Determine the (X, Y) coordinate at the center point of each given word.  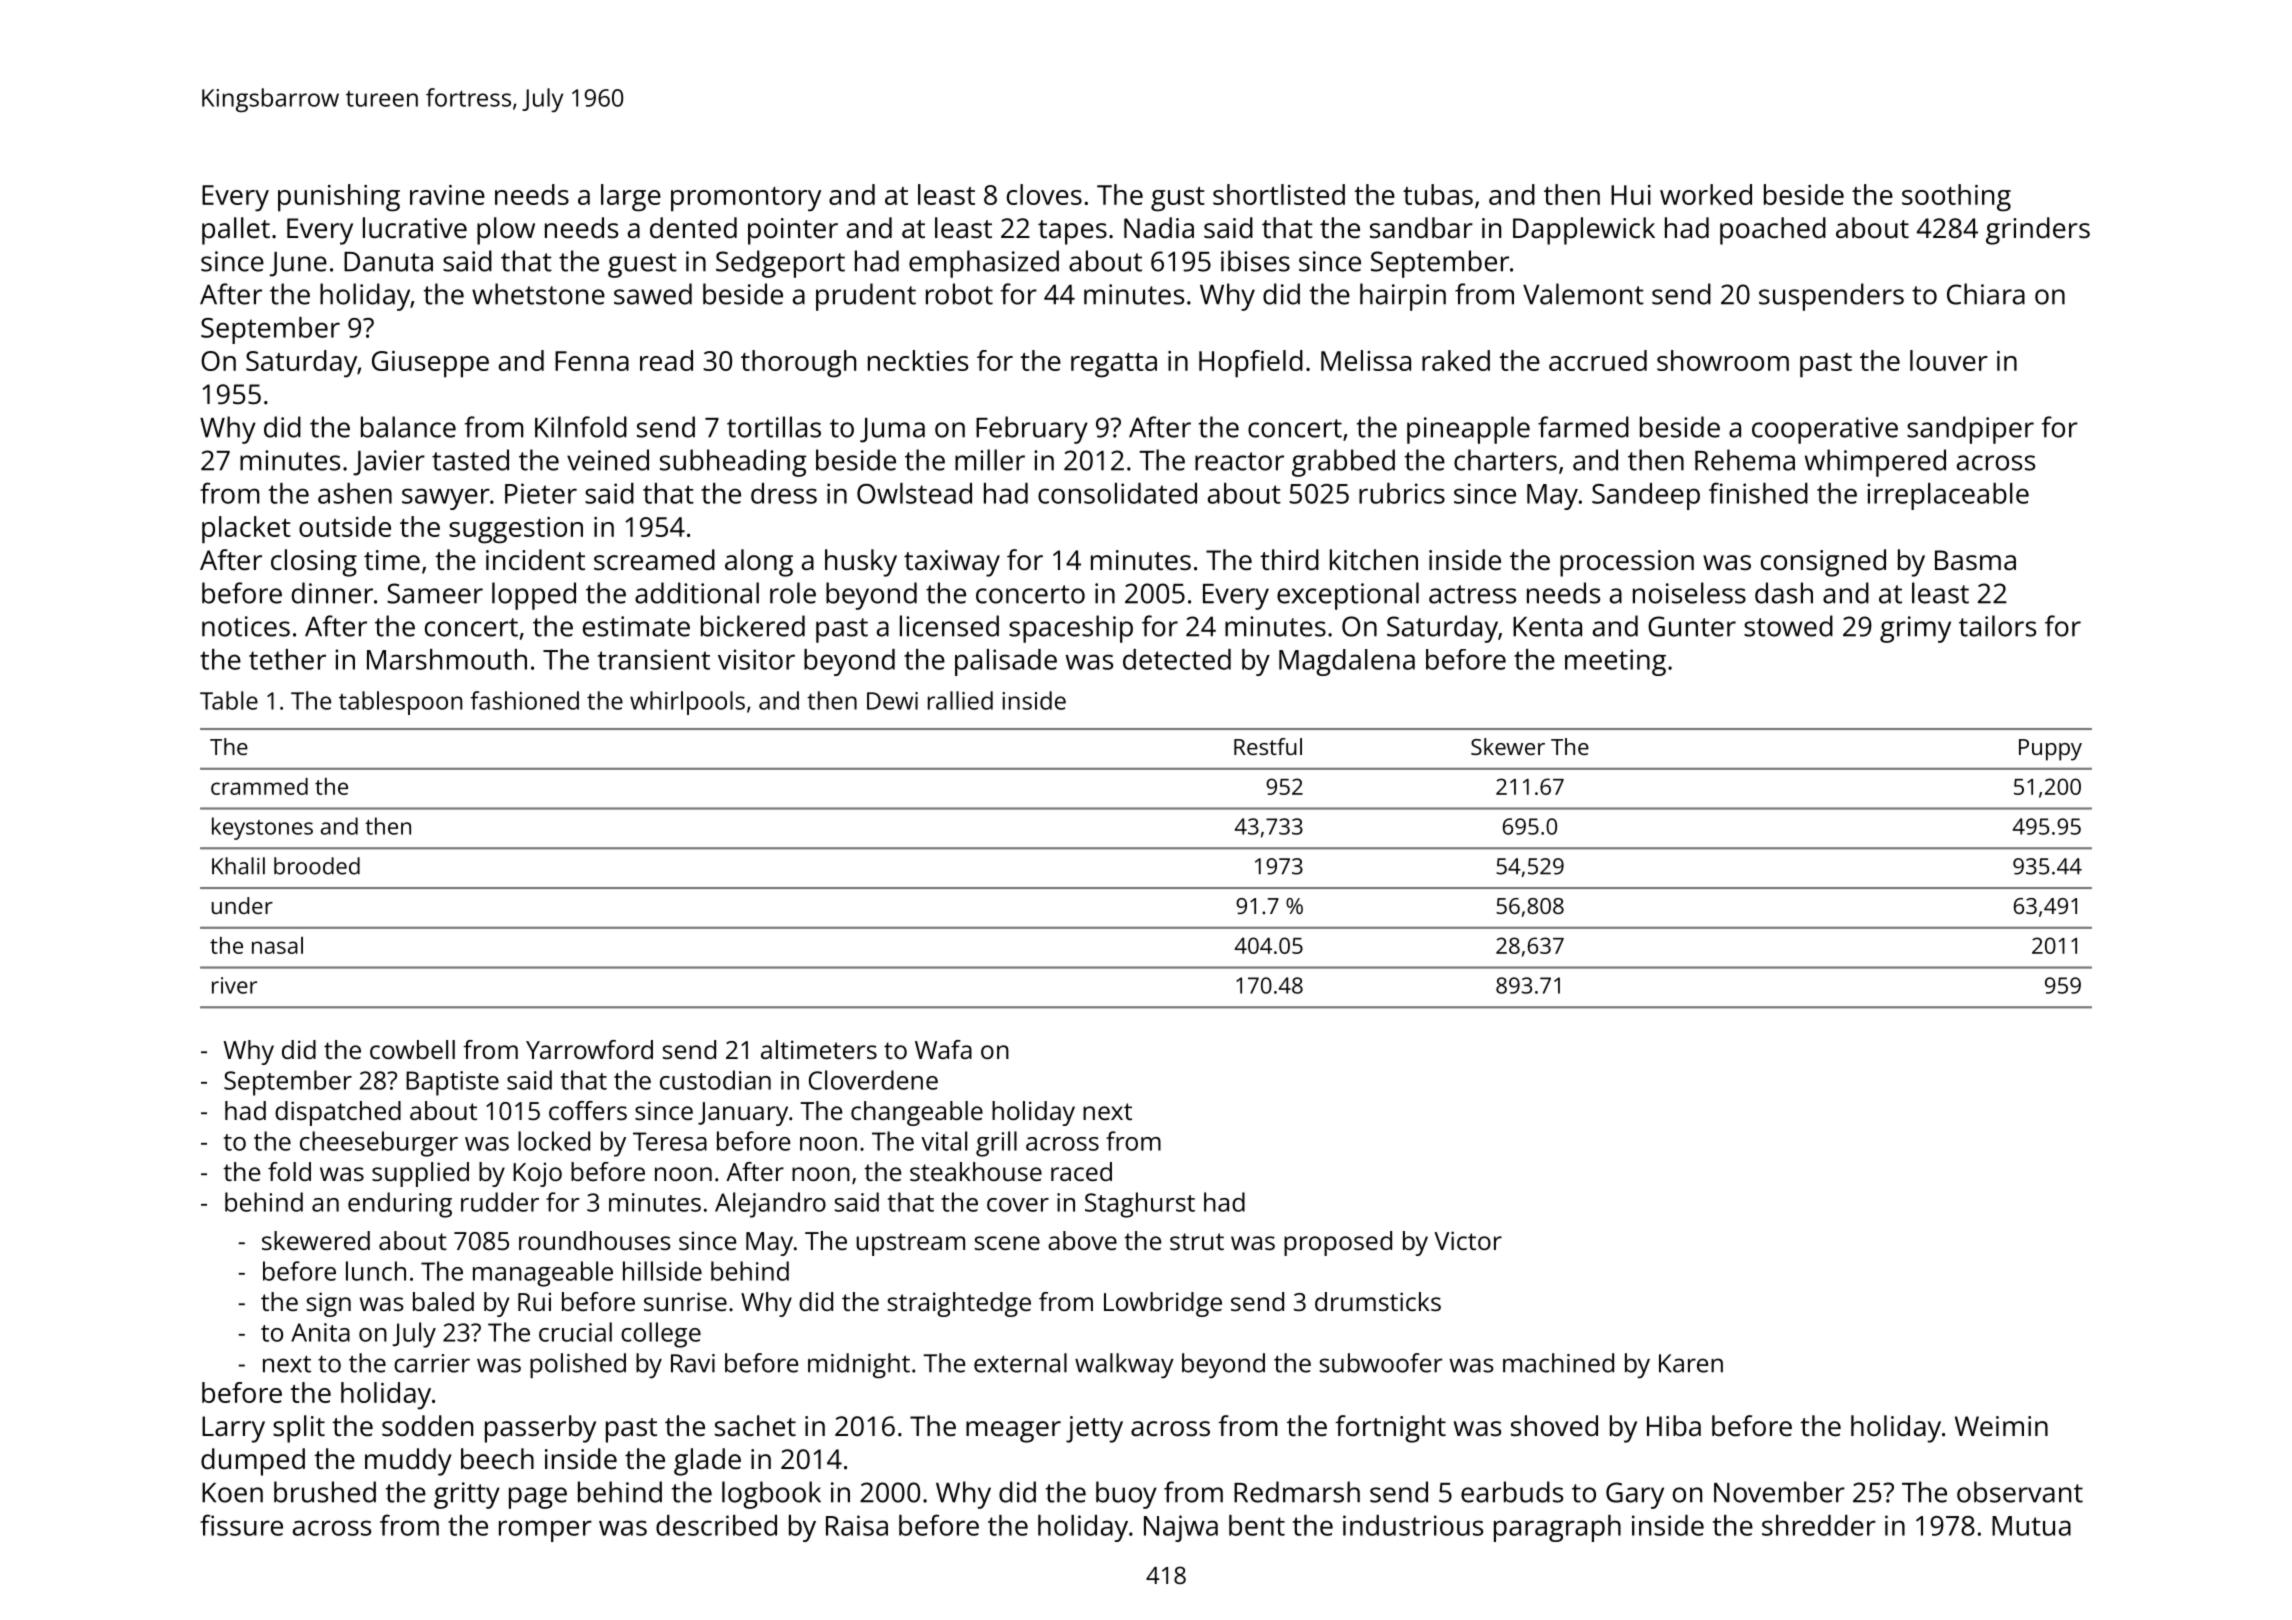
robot (959, 294)
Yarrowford (589, 1049)
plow (506, 231)
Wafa (943, 1049)
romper (545, 1531)
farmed (1583, 427)
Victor (1468, 1240)
